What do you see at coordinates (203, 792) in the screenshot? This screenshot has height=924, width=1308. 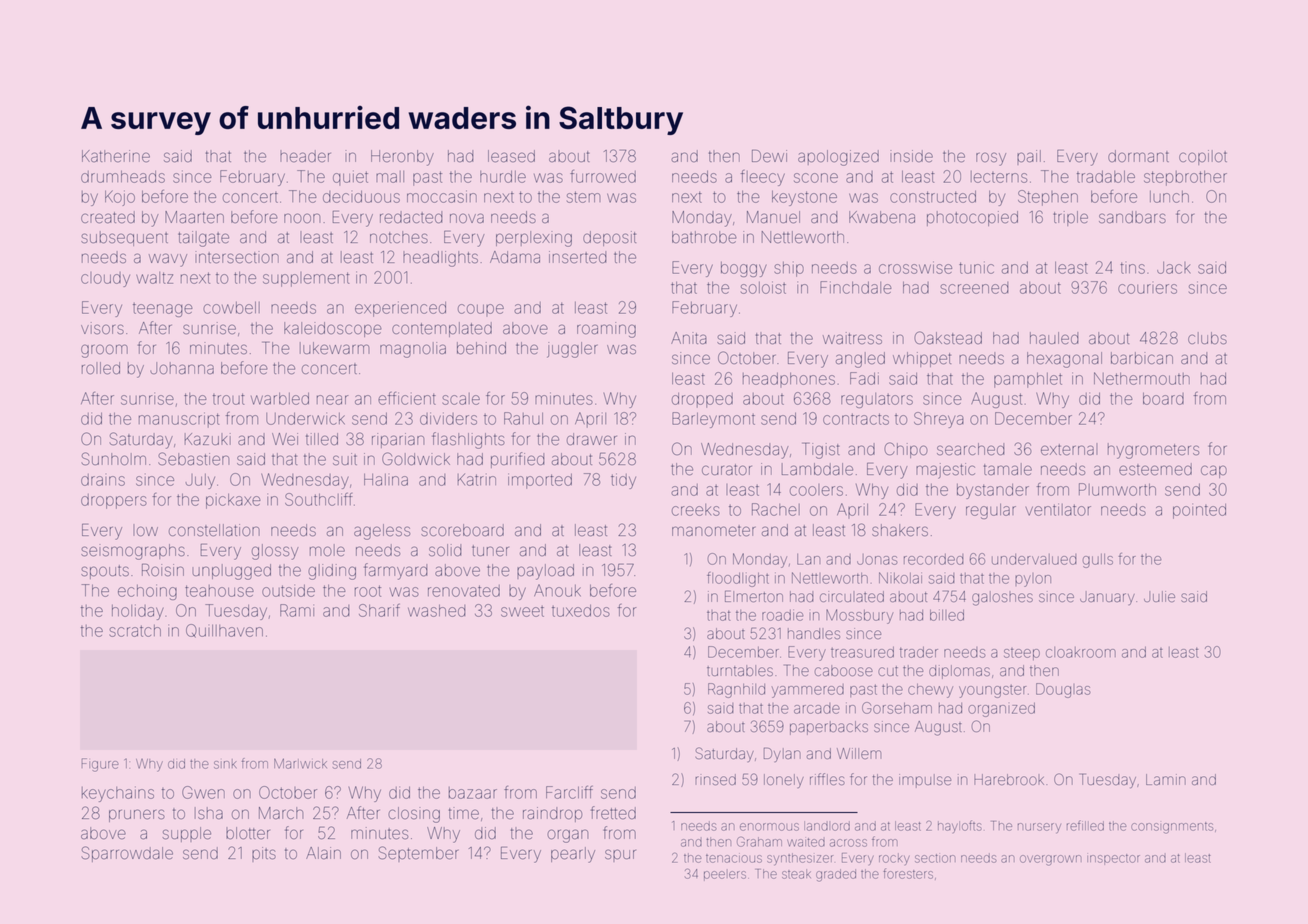 I see `Gwen` at bounding box center [203, 792].
